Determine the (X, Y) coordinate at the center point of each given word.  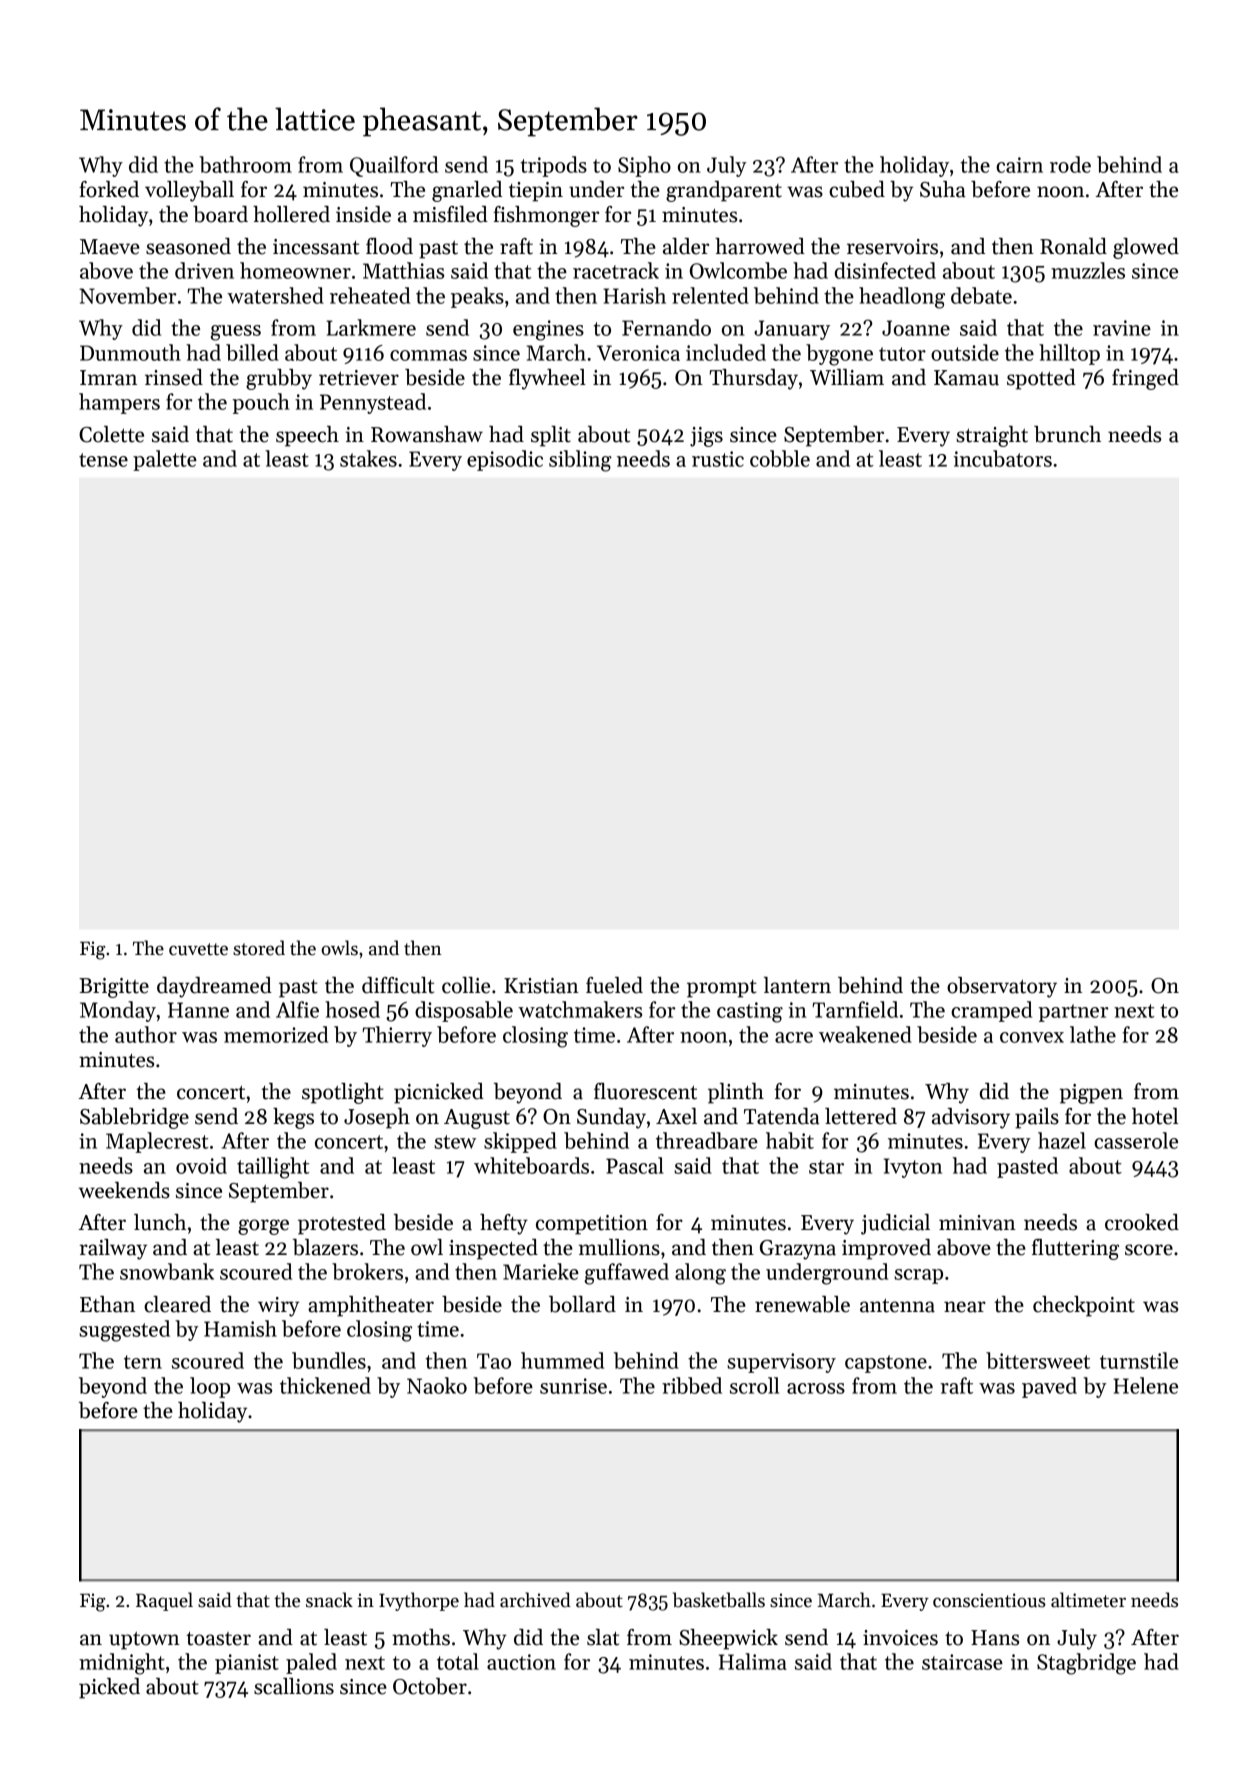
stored (259, 948)
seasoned (188, 246)
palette (165, 460)
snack (329, 1600)
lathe (1093, 1034)
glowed (1146, 248)
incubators (1003, 458)
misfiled (450, 214)
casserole (1136, 1140)
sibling (580, 461)
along (700, 1274)
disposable (464, 1011)
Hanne (198, 1010)
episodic (505, 460)
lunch (160, 1222)
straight (992, 436)
